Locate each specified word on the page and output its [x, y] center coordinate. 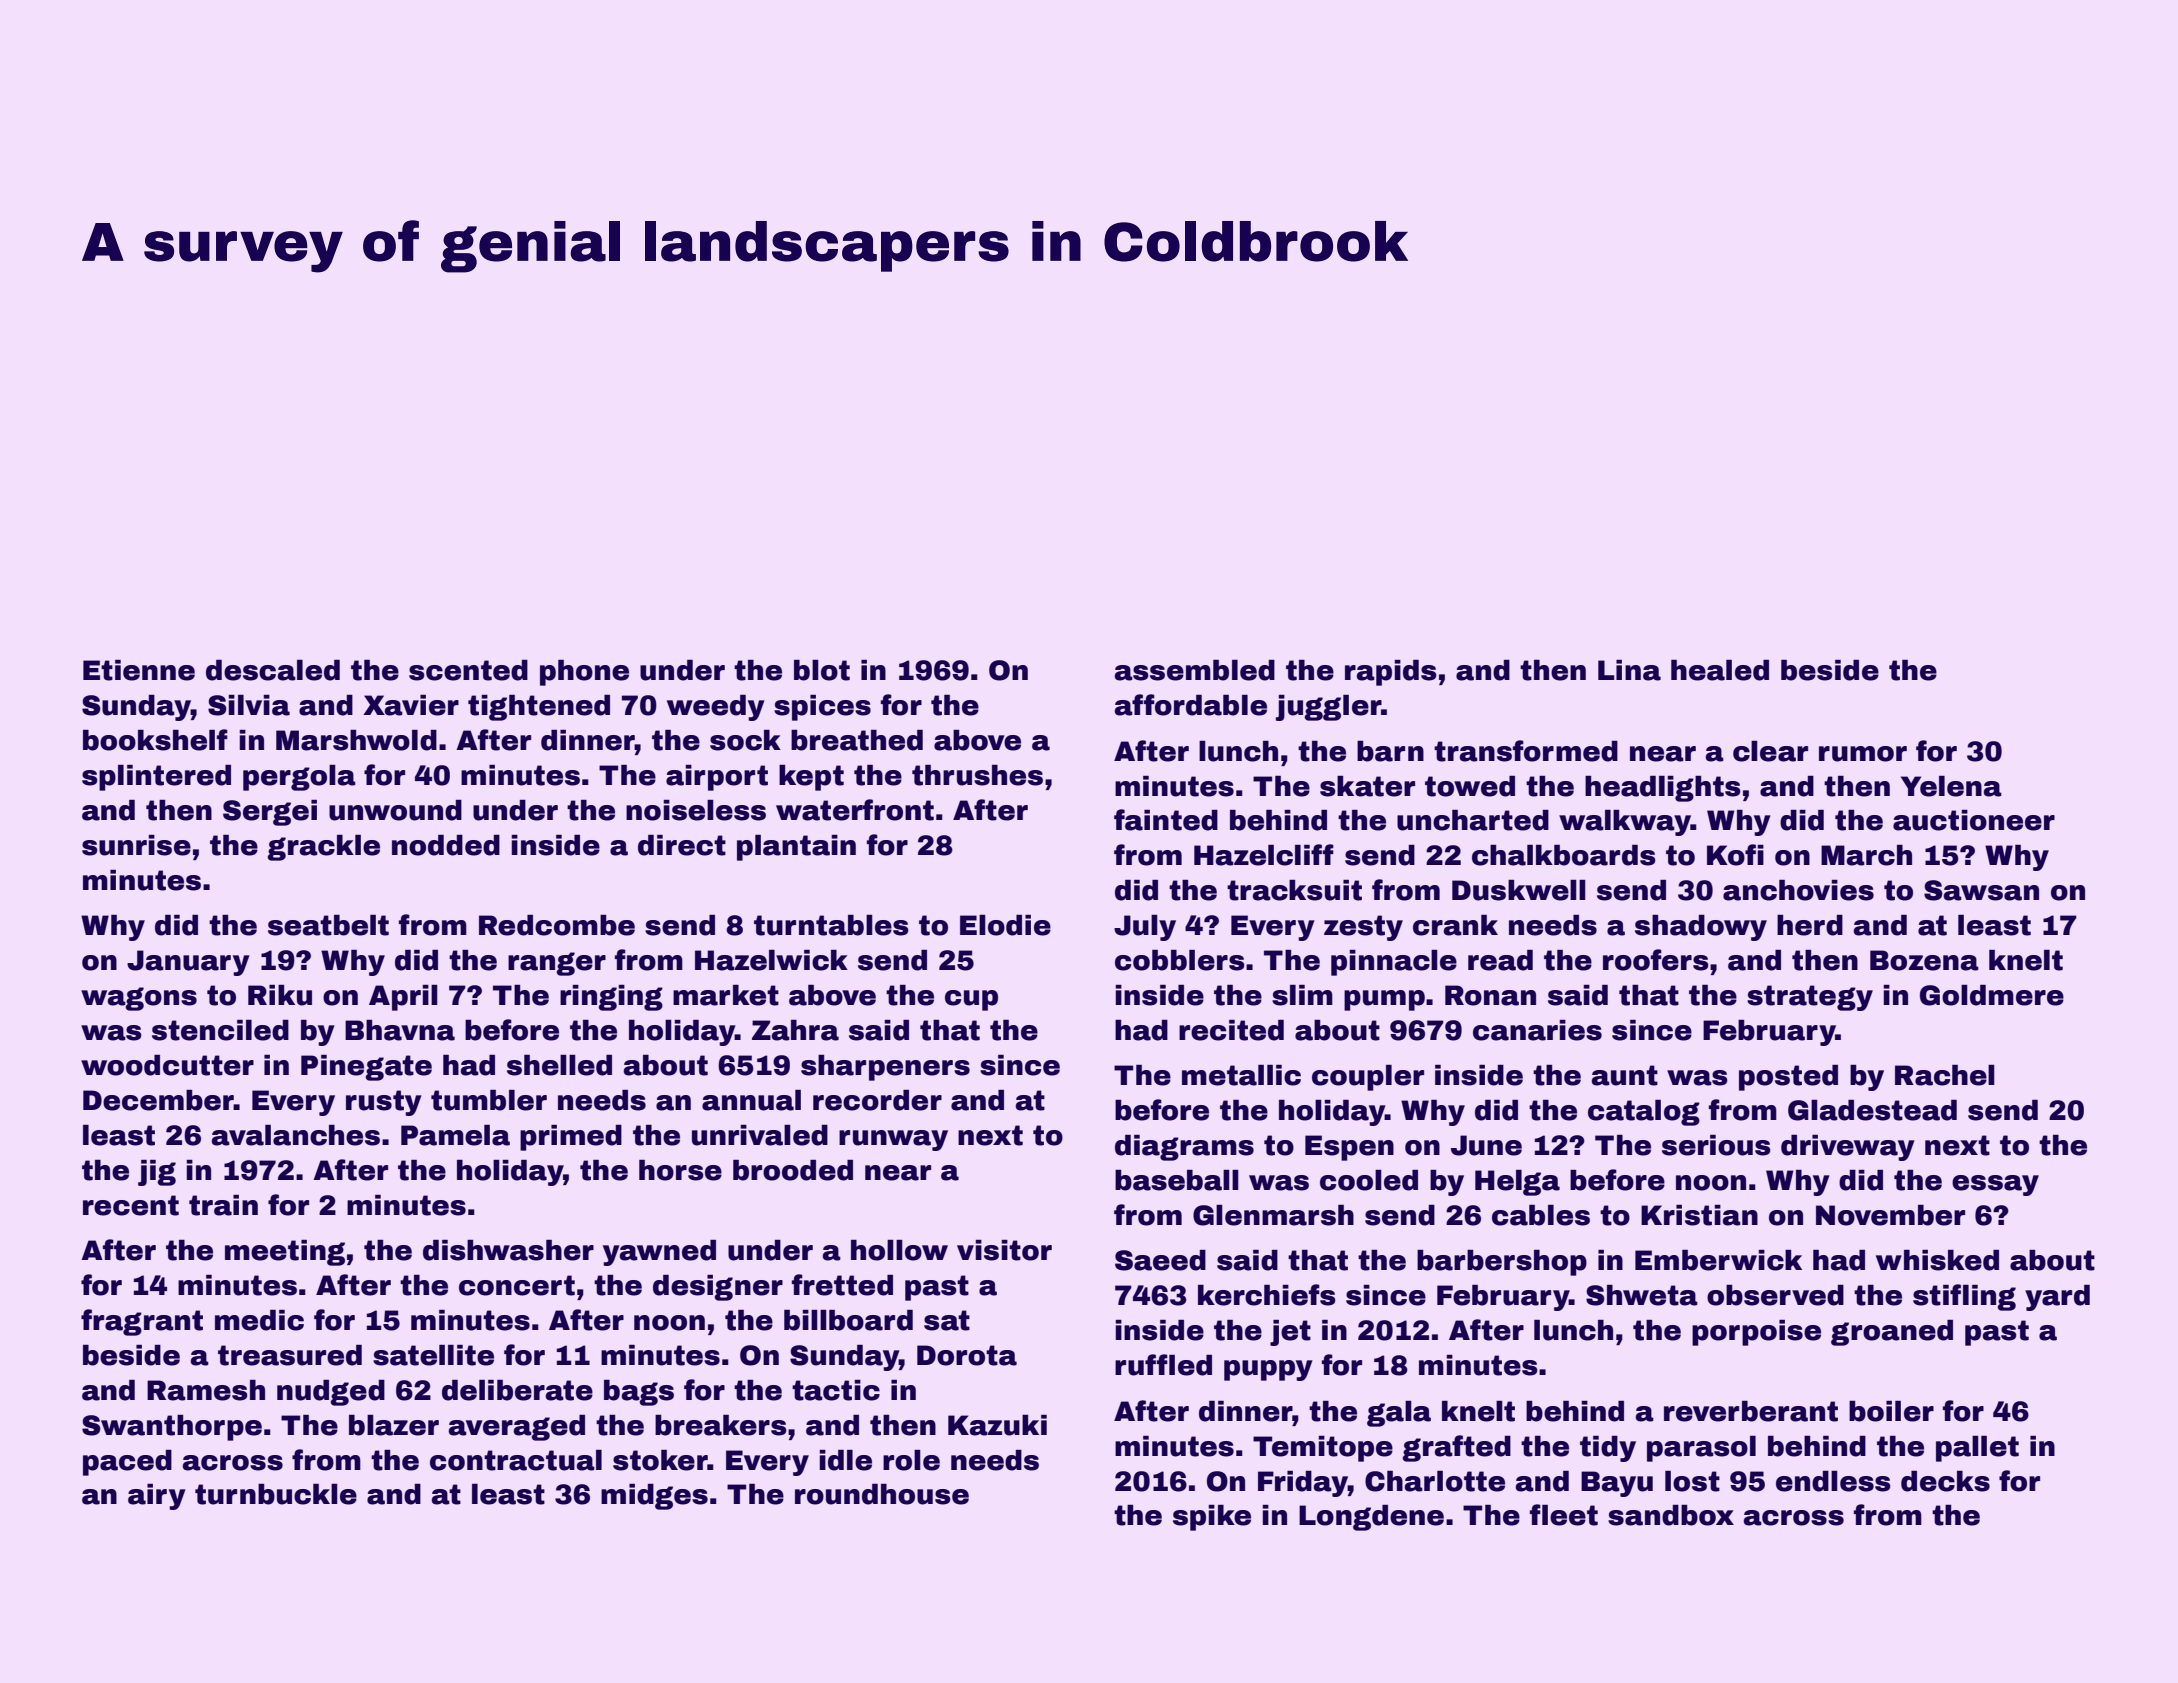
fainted [1166, 820]
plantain [796, 848]
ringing [611, 998]
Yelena [1951, 786]
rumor [1863, 754]
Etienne [139, 670]
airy [157, 1497]
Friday [1303, 1484]
